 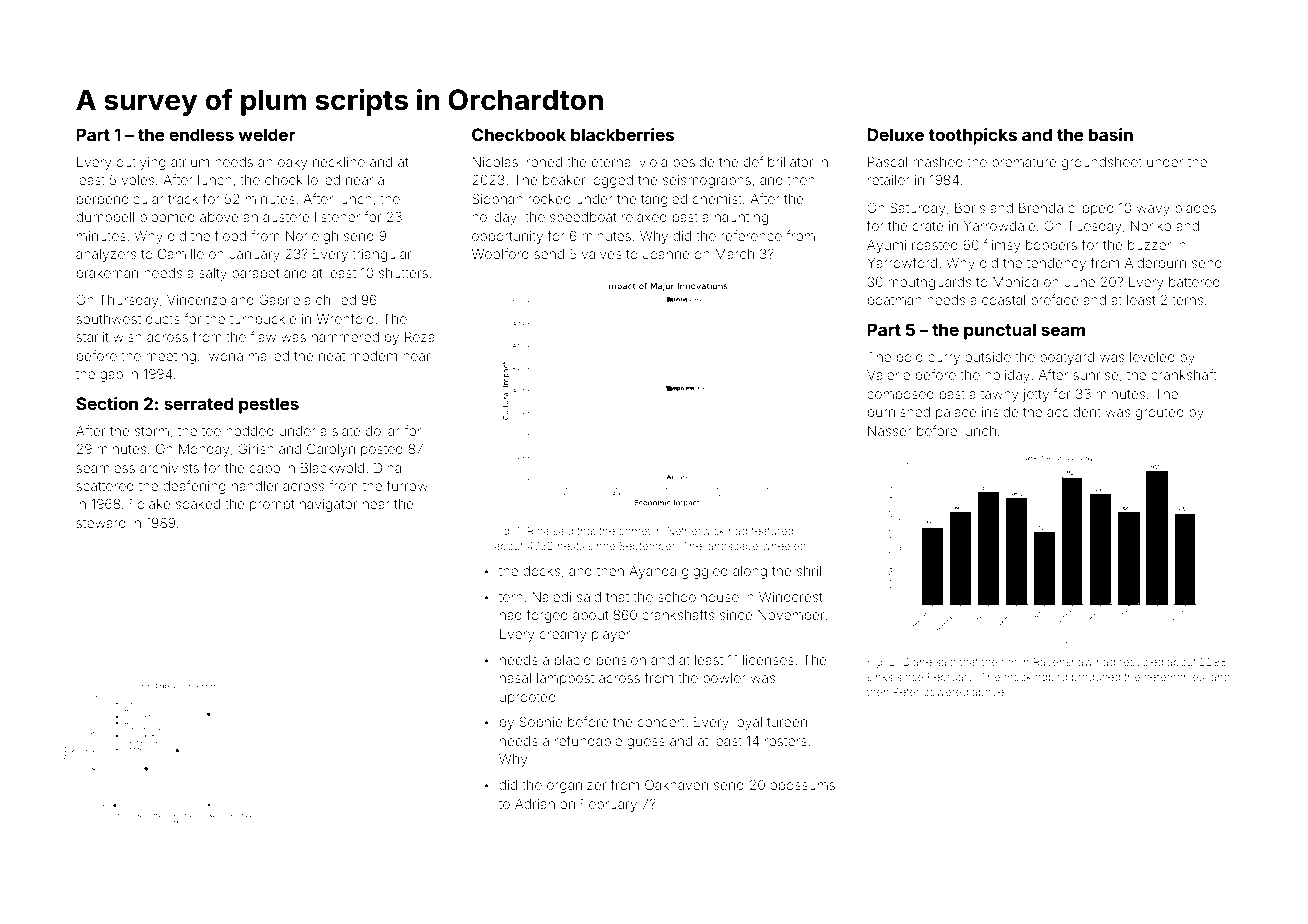 I want to click on opossums, so click(x=802, y=787).
